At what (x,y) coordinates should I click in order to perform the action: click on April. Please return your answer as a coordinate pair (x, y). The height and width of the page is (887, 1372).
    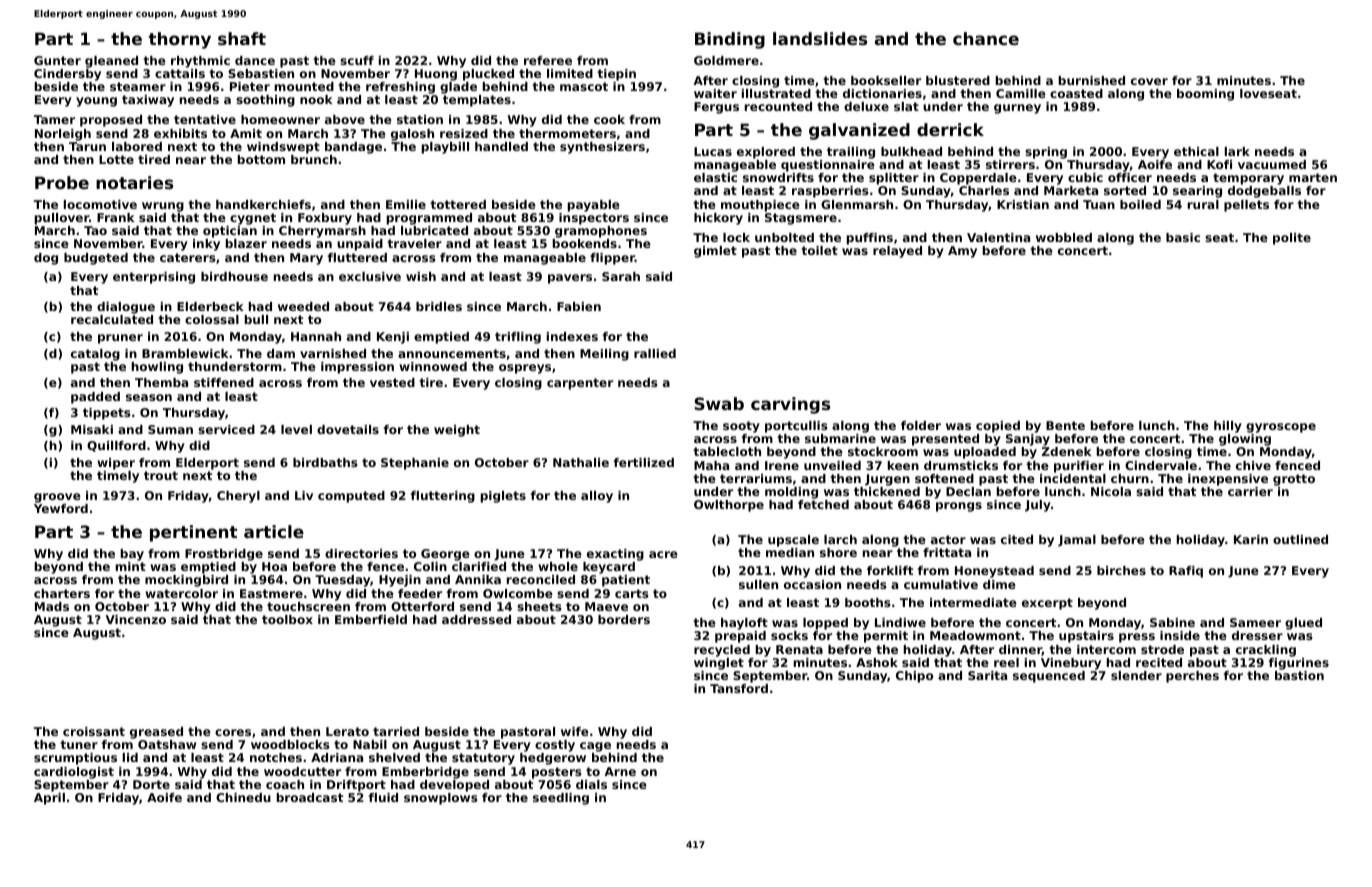
    Looking at the image, I should click on (49, 799).
